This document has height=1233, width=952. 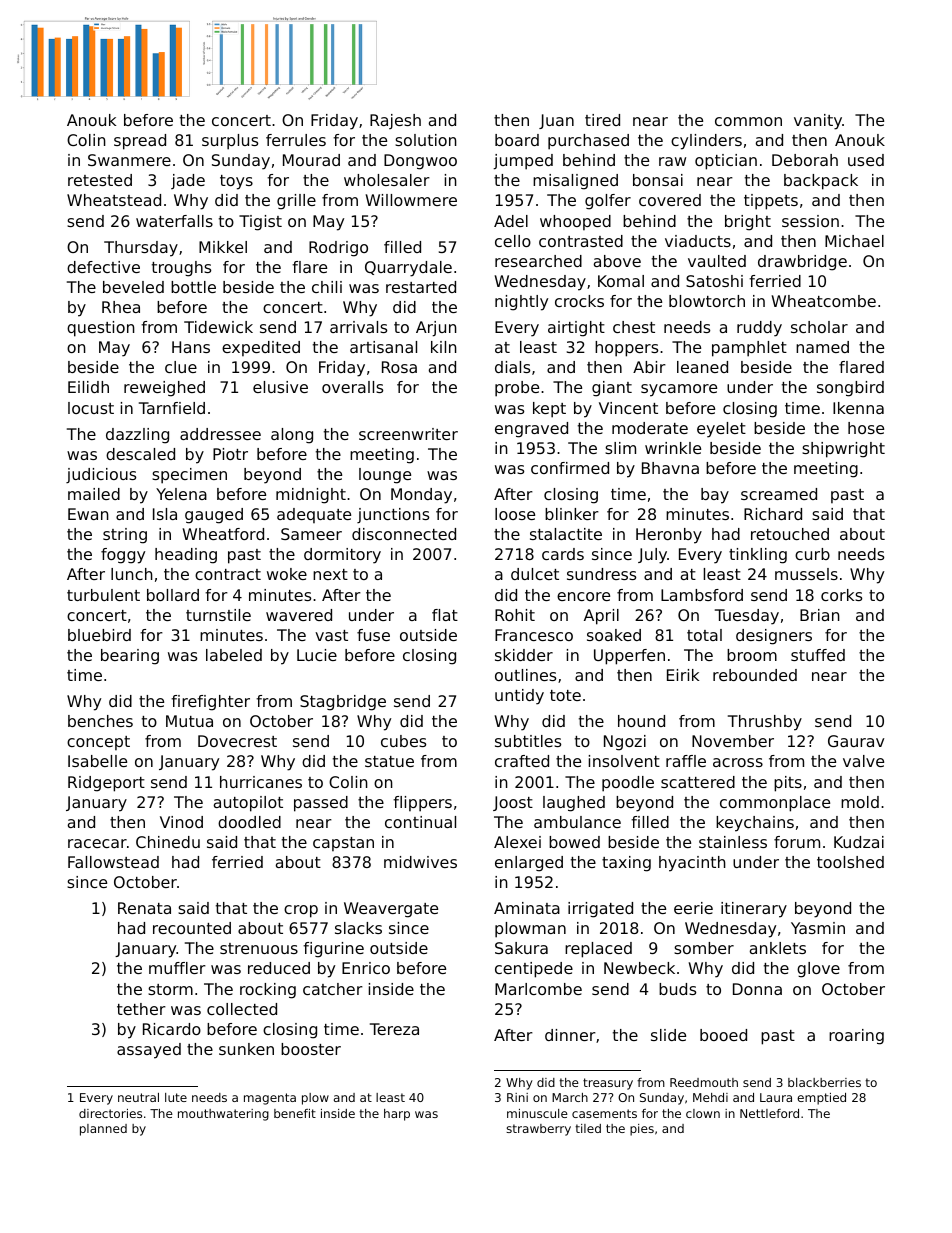 I want to click on crafted, so click(x=522, y=761).
